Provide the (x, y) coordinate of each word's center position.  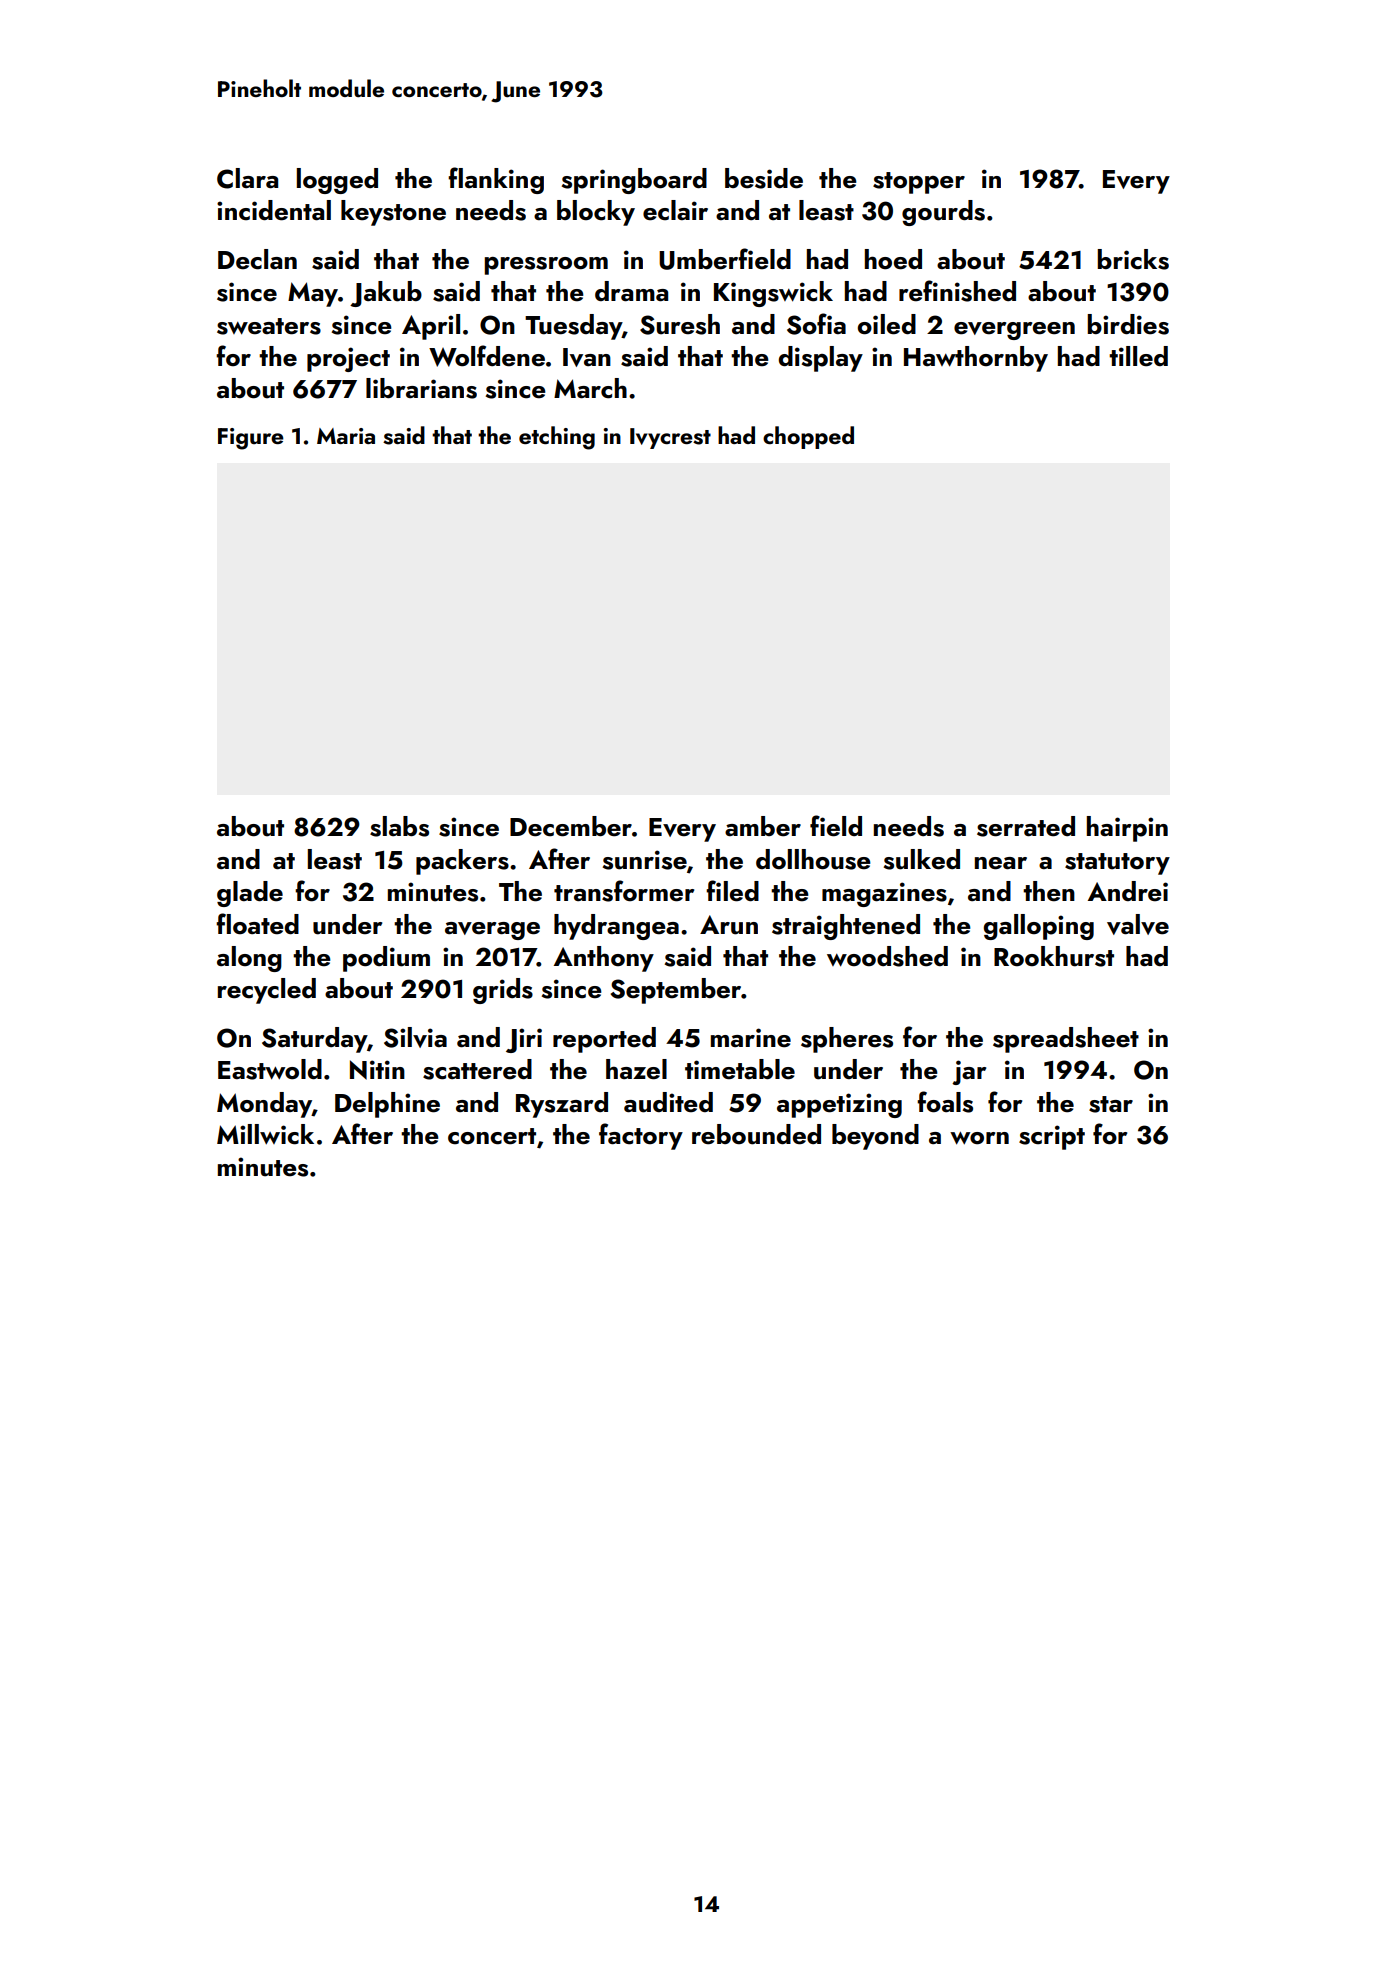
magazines (884, 894)
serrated (1026, 826)
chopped (808, 437)
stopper (919, 183)
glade (250, 894)
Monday (264, 1105)
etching (557, 438)
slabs (399, 826)
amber (763, 826)
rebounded (756, 1134)
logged (337, 181)
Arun (729, 925)
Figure (251, 439)
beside (764, 178)
